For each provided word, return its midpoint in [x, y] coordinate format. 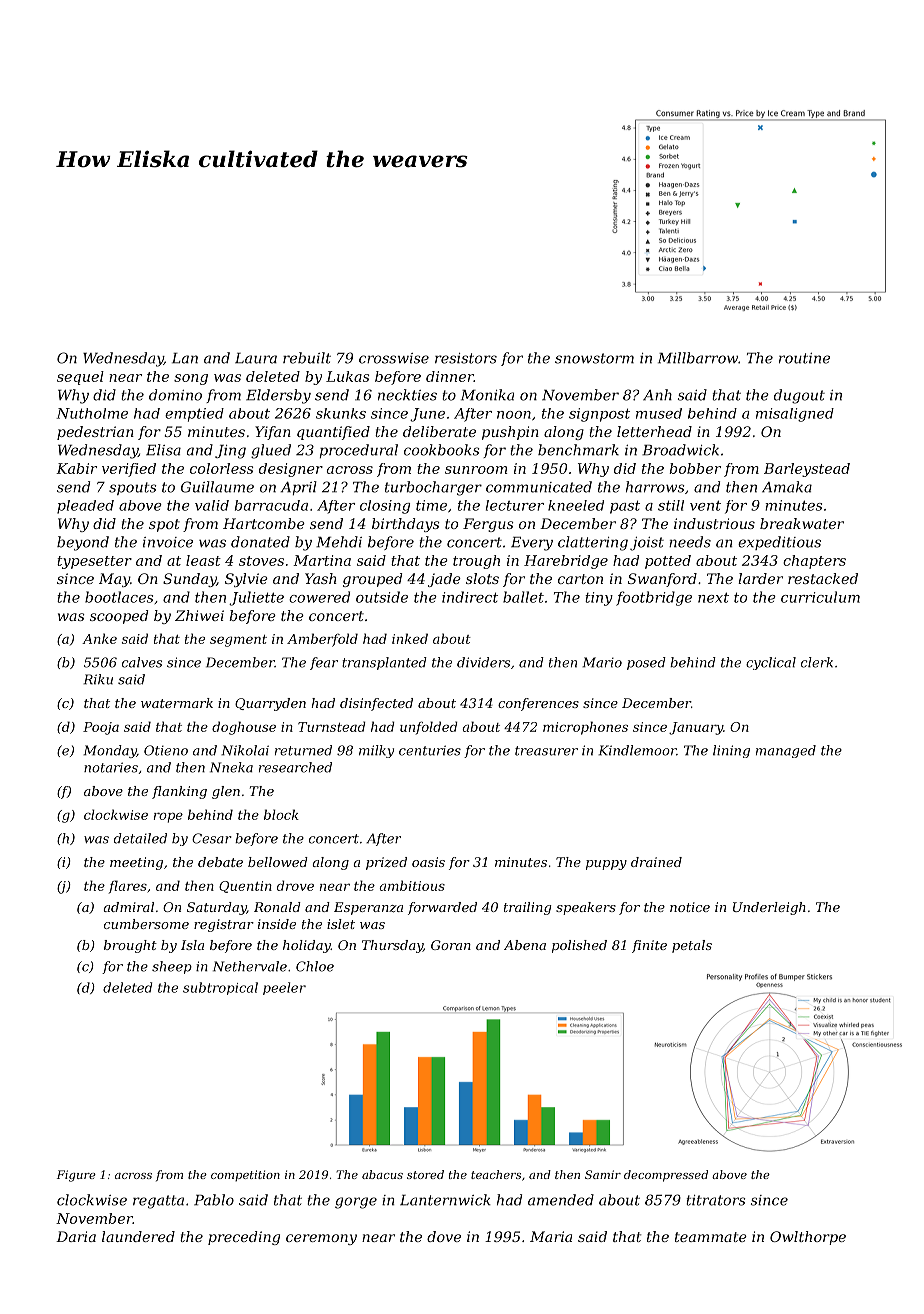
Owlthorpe [808, 1238]
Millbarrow [698, 358]
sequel [80, 378]
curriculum [820, 597]
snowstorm [594, 358]
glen [226, 792]
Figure [76, 1176]
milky [376, 751]
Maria [551, 1236]
